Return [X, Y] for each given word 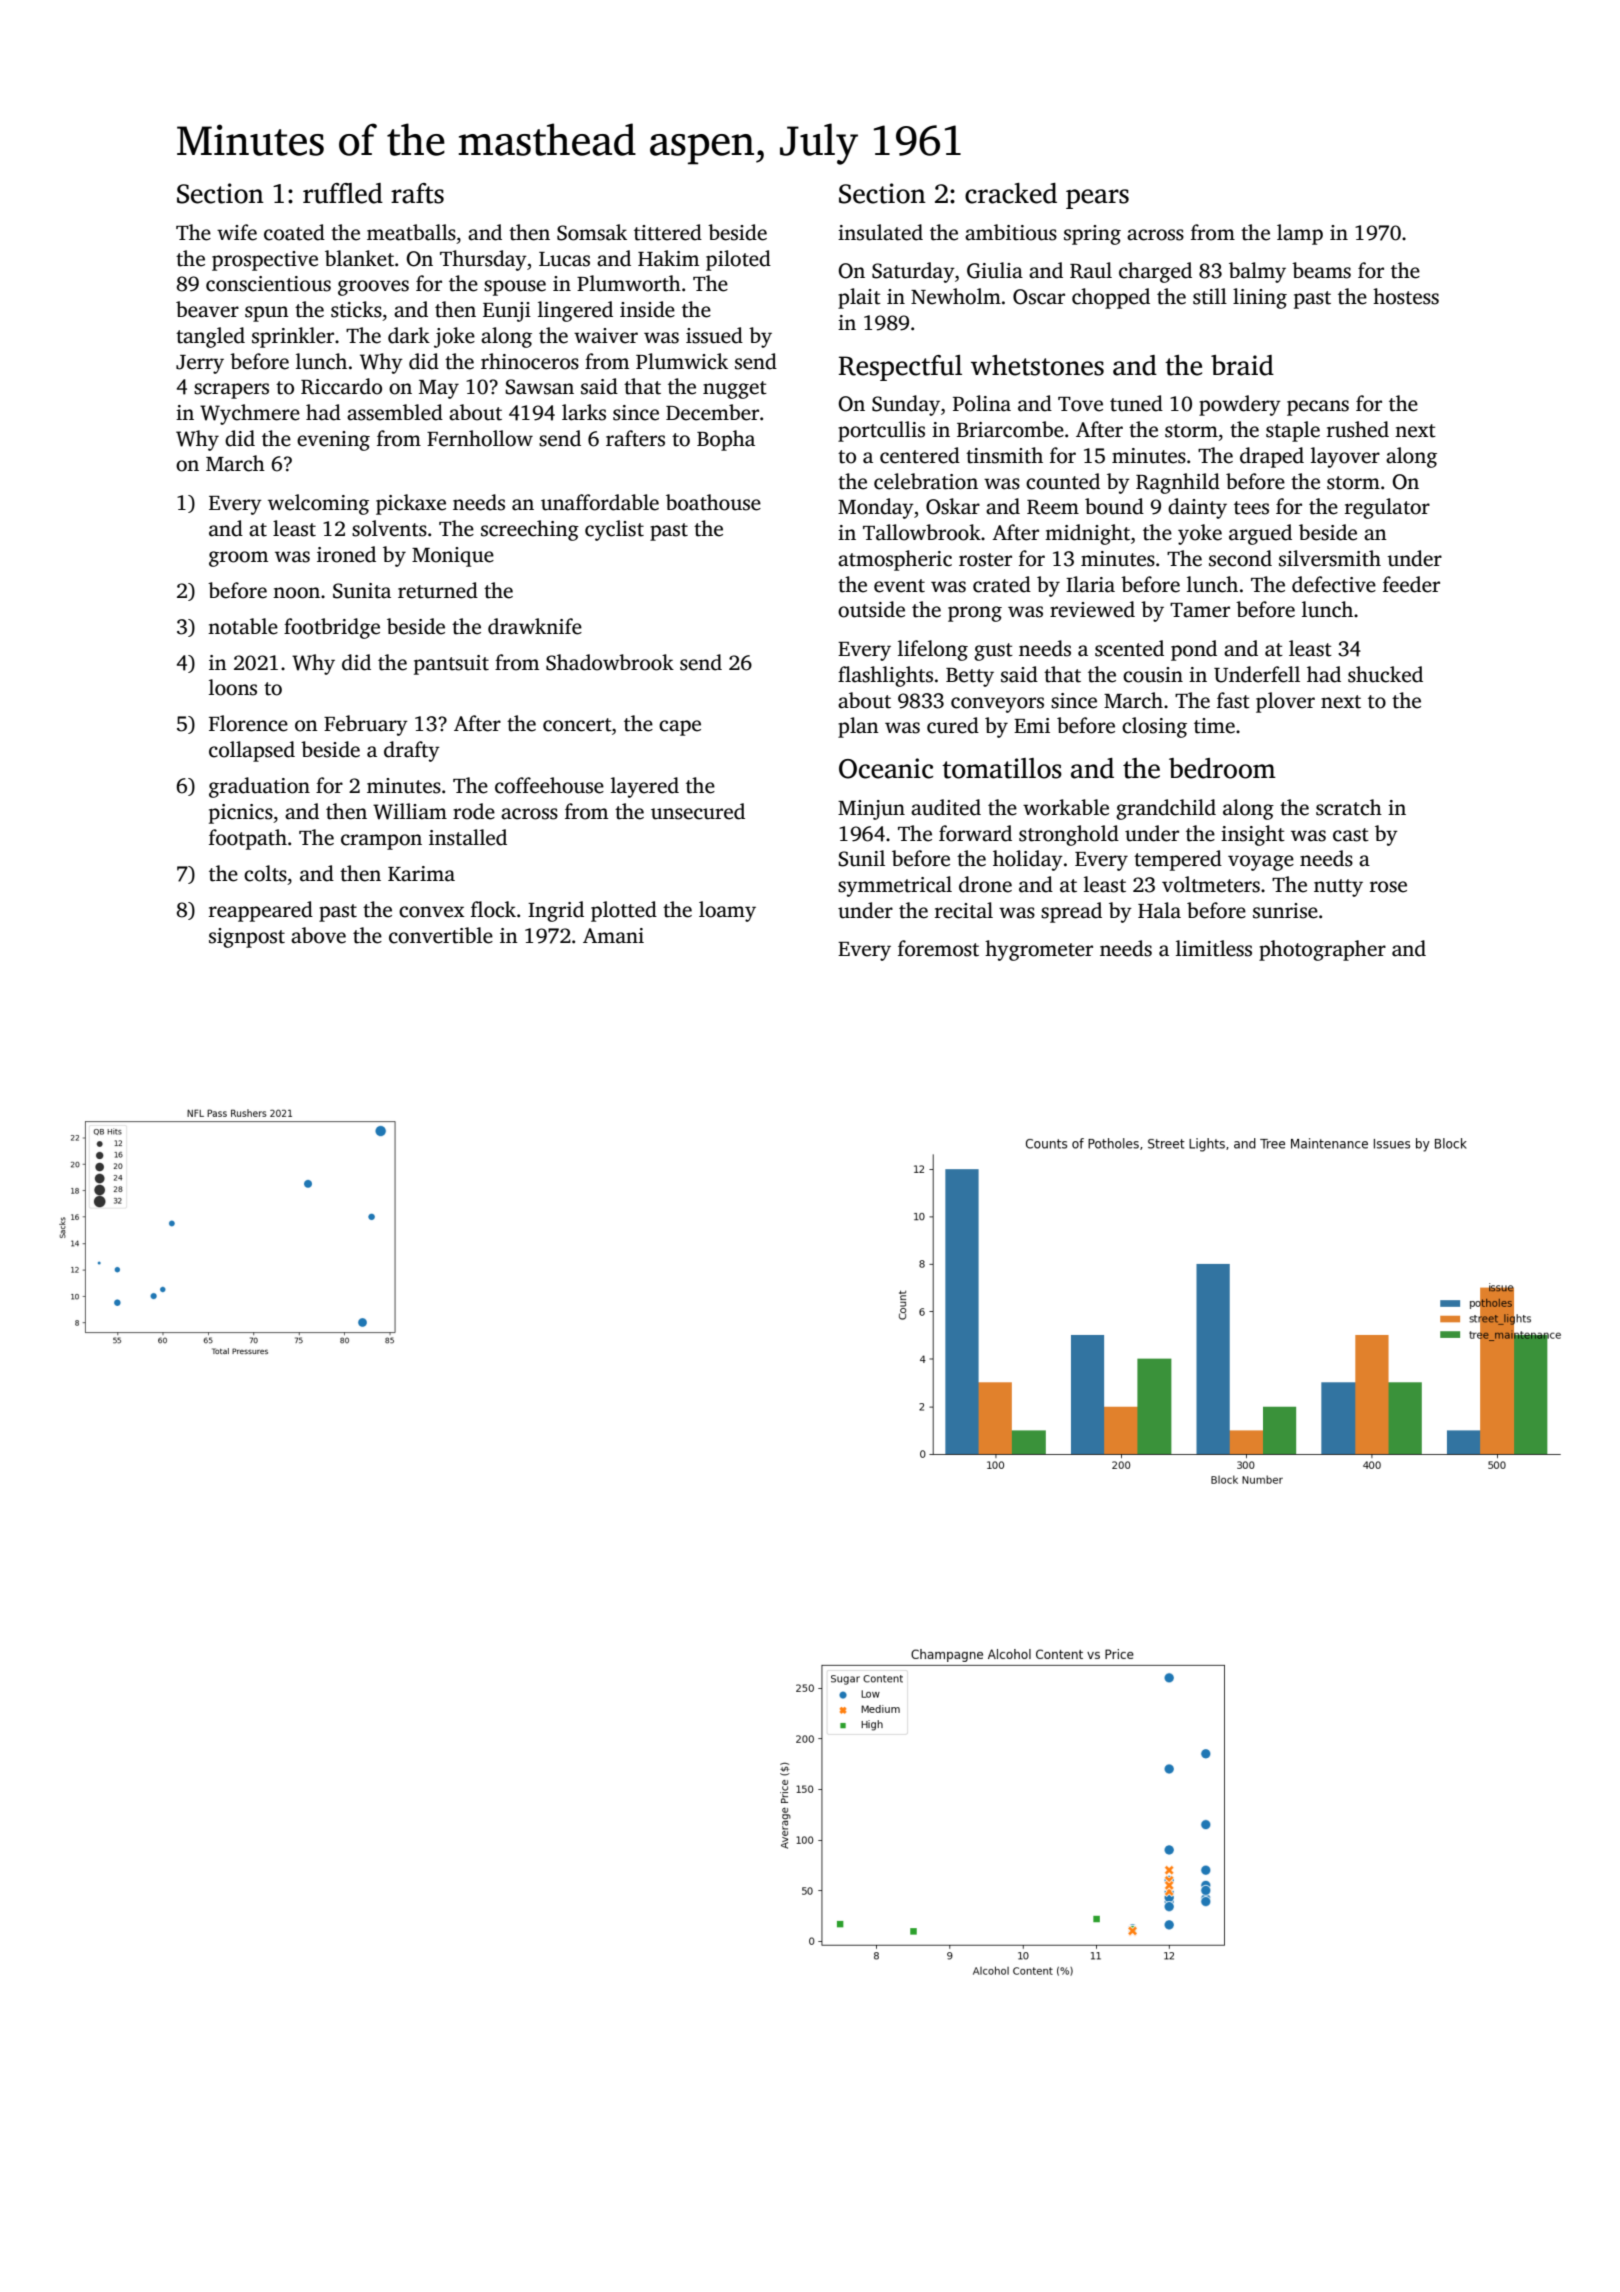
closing [1154, 727]
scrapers [231, 391]
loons [233, 687]
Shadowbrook [610, 662]
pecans [1318, 408]
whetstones [1037, 365]
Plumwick [682, 361]
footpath [248, 839]
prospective [265, 261]
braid [1242, 365]
